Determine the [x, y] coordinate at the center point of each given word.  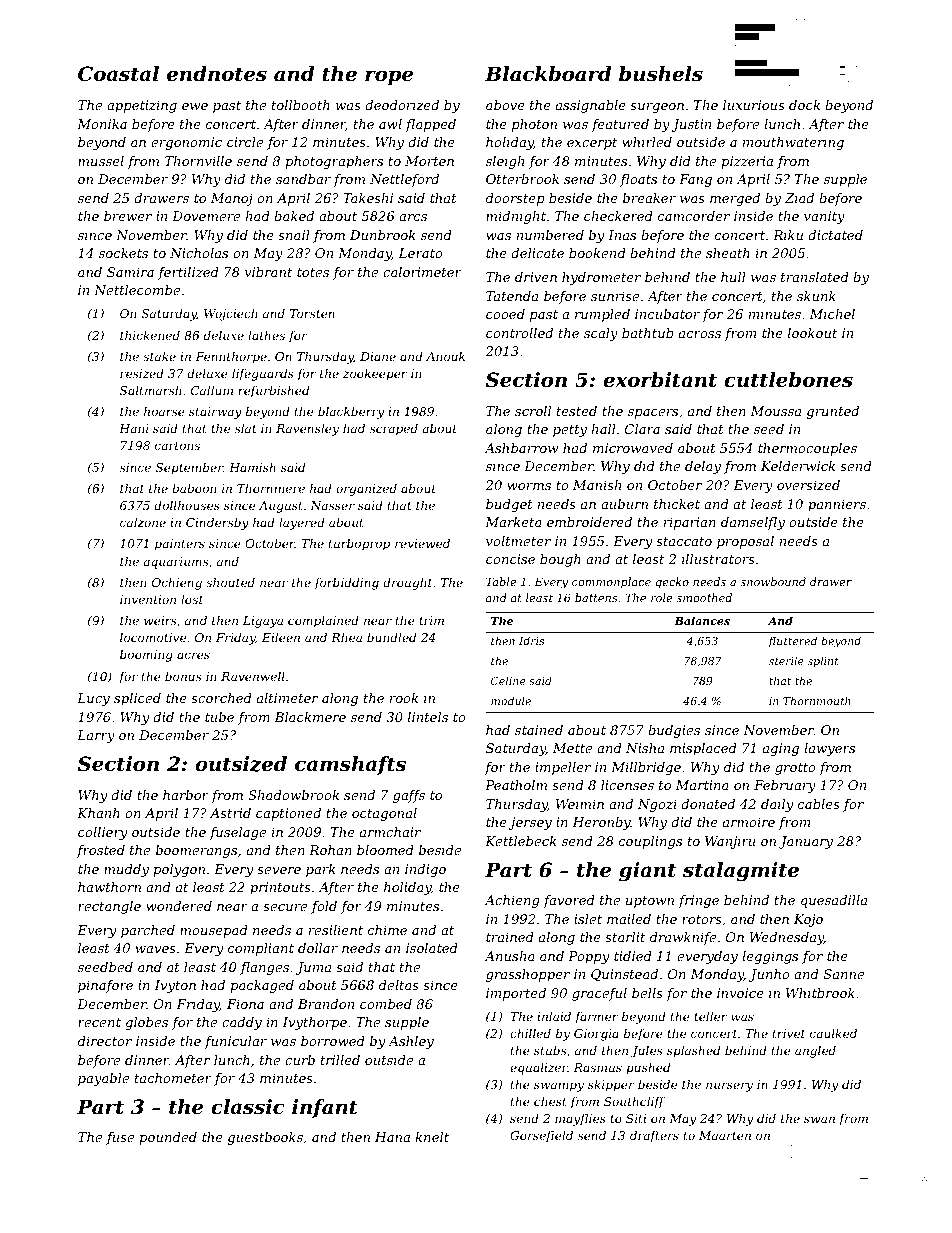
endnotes [217, 74]
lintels [428, 717]
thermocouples [807, 449]
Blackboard [548, 74]
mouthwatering [793, 143]
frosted [101, 851]
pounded [168, 1138]
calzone [143, 522]
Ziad [799, 198]
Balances [702, 620]
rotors [702, 919]
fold [324, 907]
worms [529, 486]
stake [159, 356]
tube [219, 717]
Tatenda [512, 296]
